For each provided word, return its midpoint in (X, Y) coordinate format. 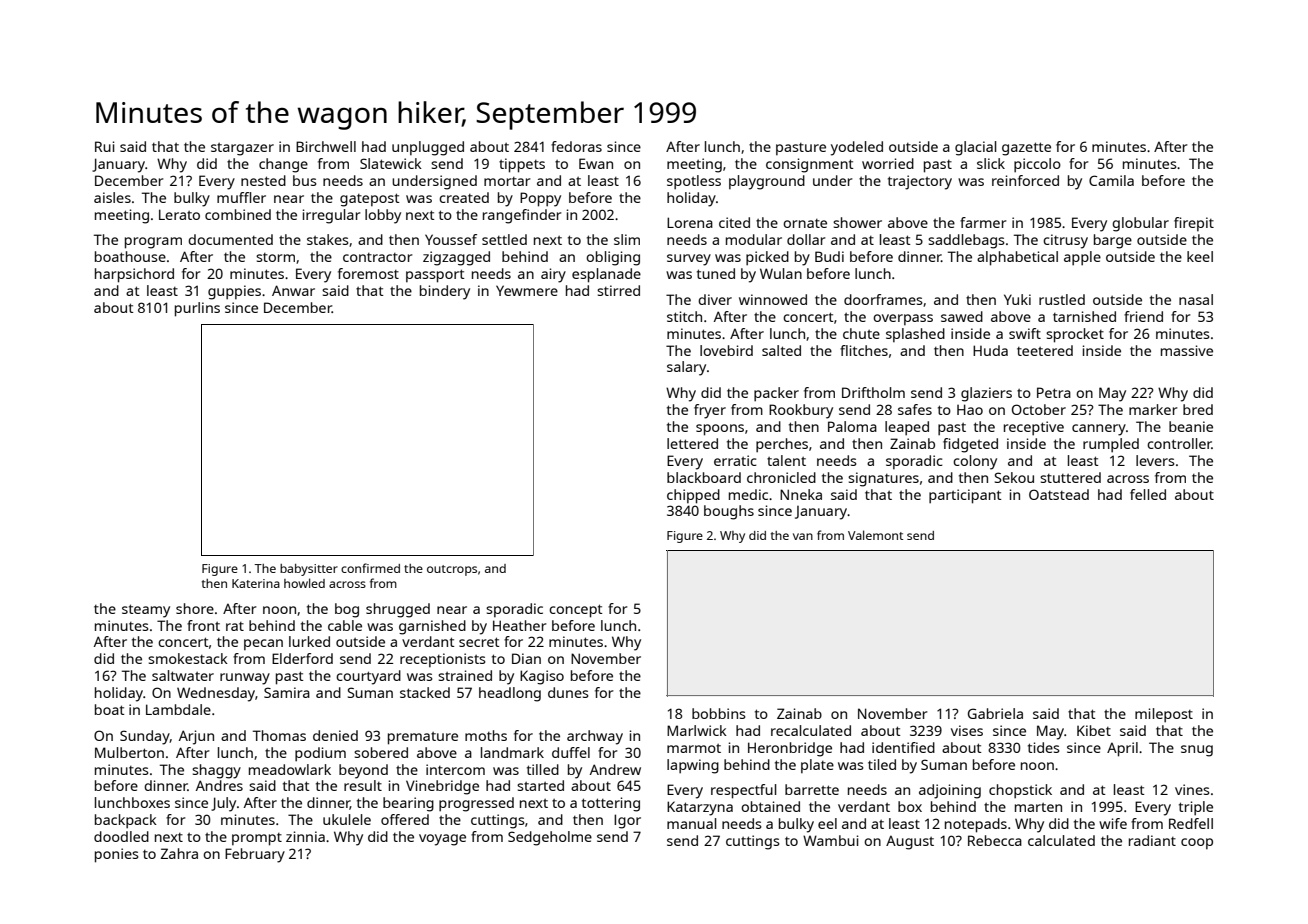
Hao (970, 409)
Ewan (596, 163)
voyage (442, 840)
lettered (692, 443)
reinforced (1025, 180)
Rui (105, 146)
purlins (197, 309)
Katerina (256, 583)
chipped (693, 496)
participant (965, 496)
